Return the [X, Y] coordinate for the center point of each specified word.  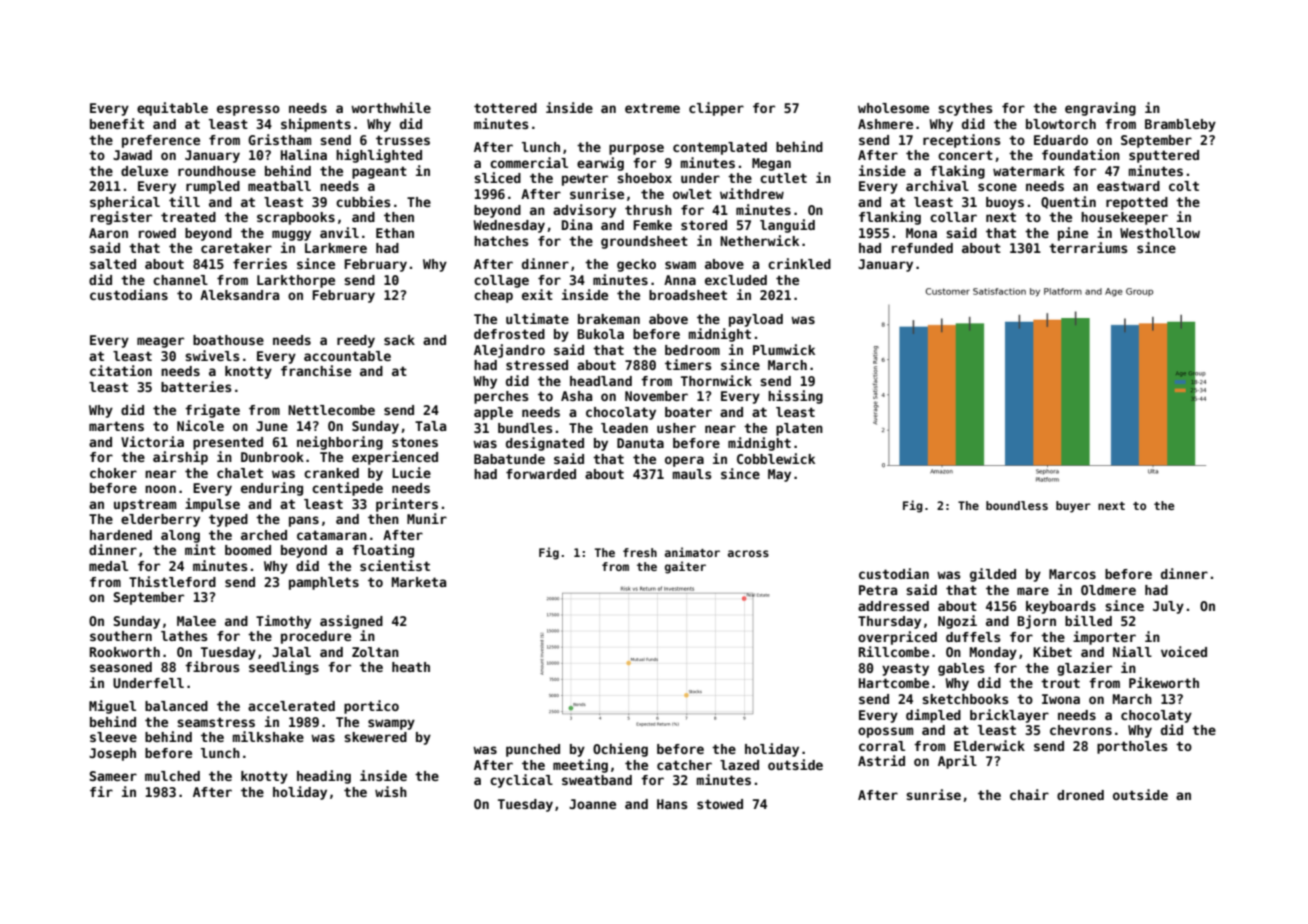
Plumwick [784, 349]
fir [101, 791]
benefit [117, 123]
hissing [795, 397]
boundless [1017, 505]
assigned [351, 622]
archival [937, 185]
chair [1029, 794]
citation [121, 370]
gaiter [685, 567]
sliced [497, 177]
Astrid [881, 760]
